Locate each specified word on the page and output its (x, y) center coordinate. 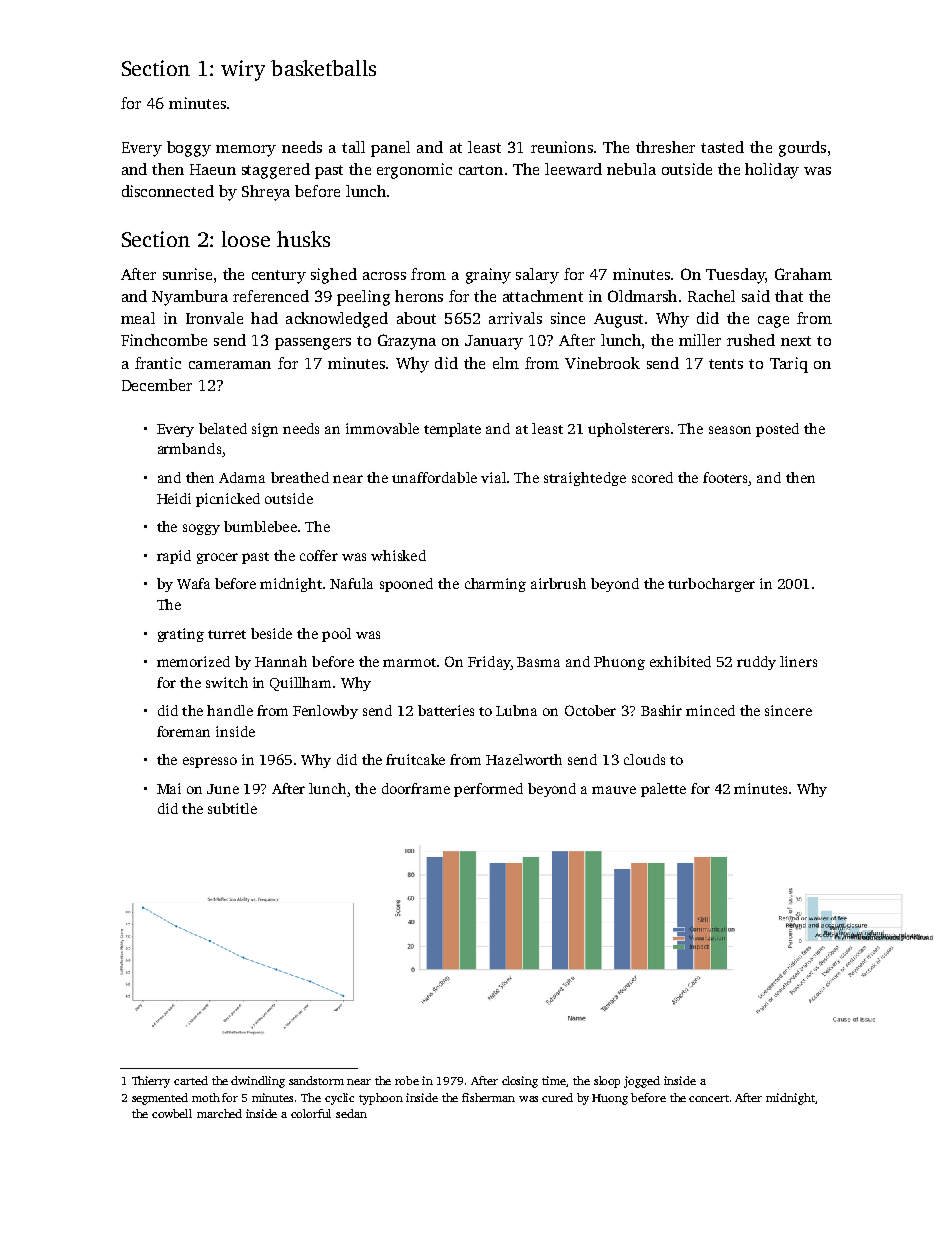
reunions (562, 147)
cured (557, 1097)
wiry (243, 70)
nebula (631, 169)
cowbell (172, 1113)
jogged (642, 1082)
